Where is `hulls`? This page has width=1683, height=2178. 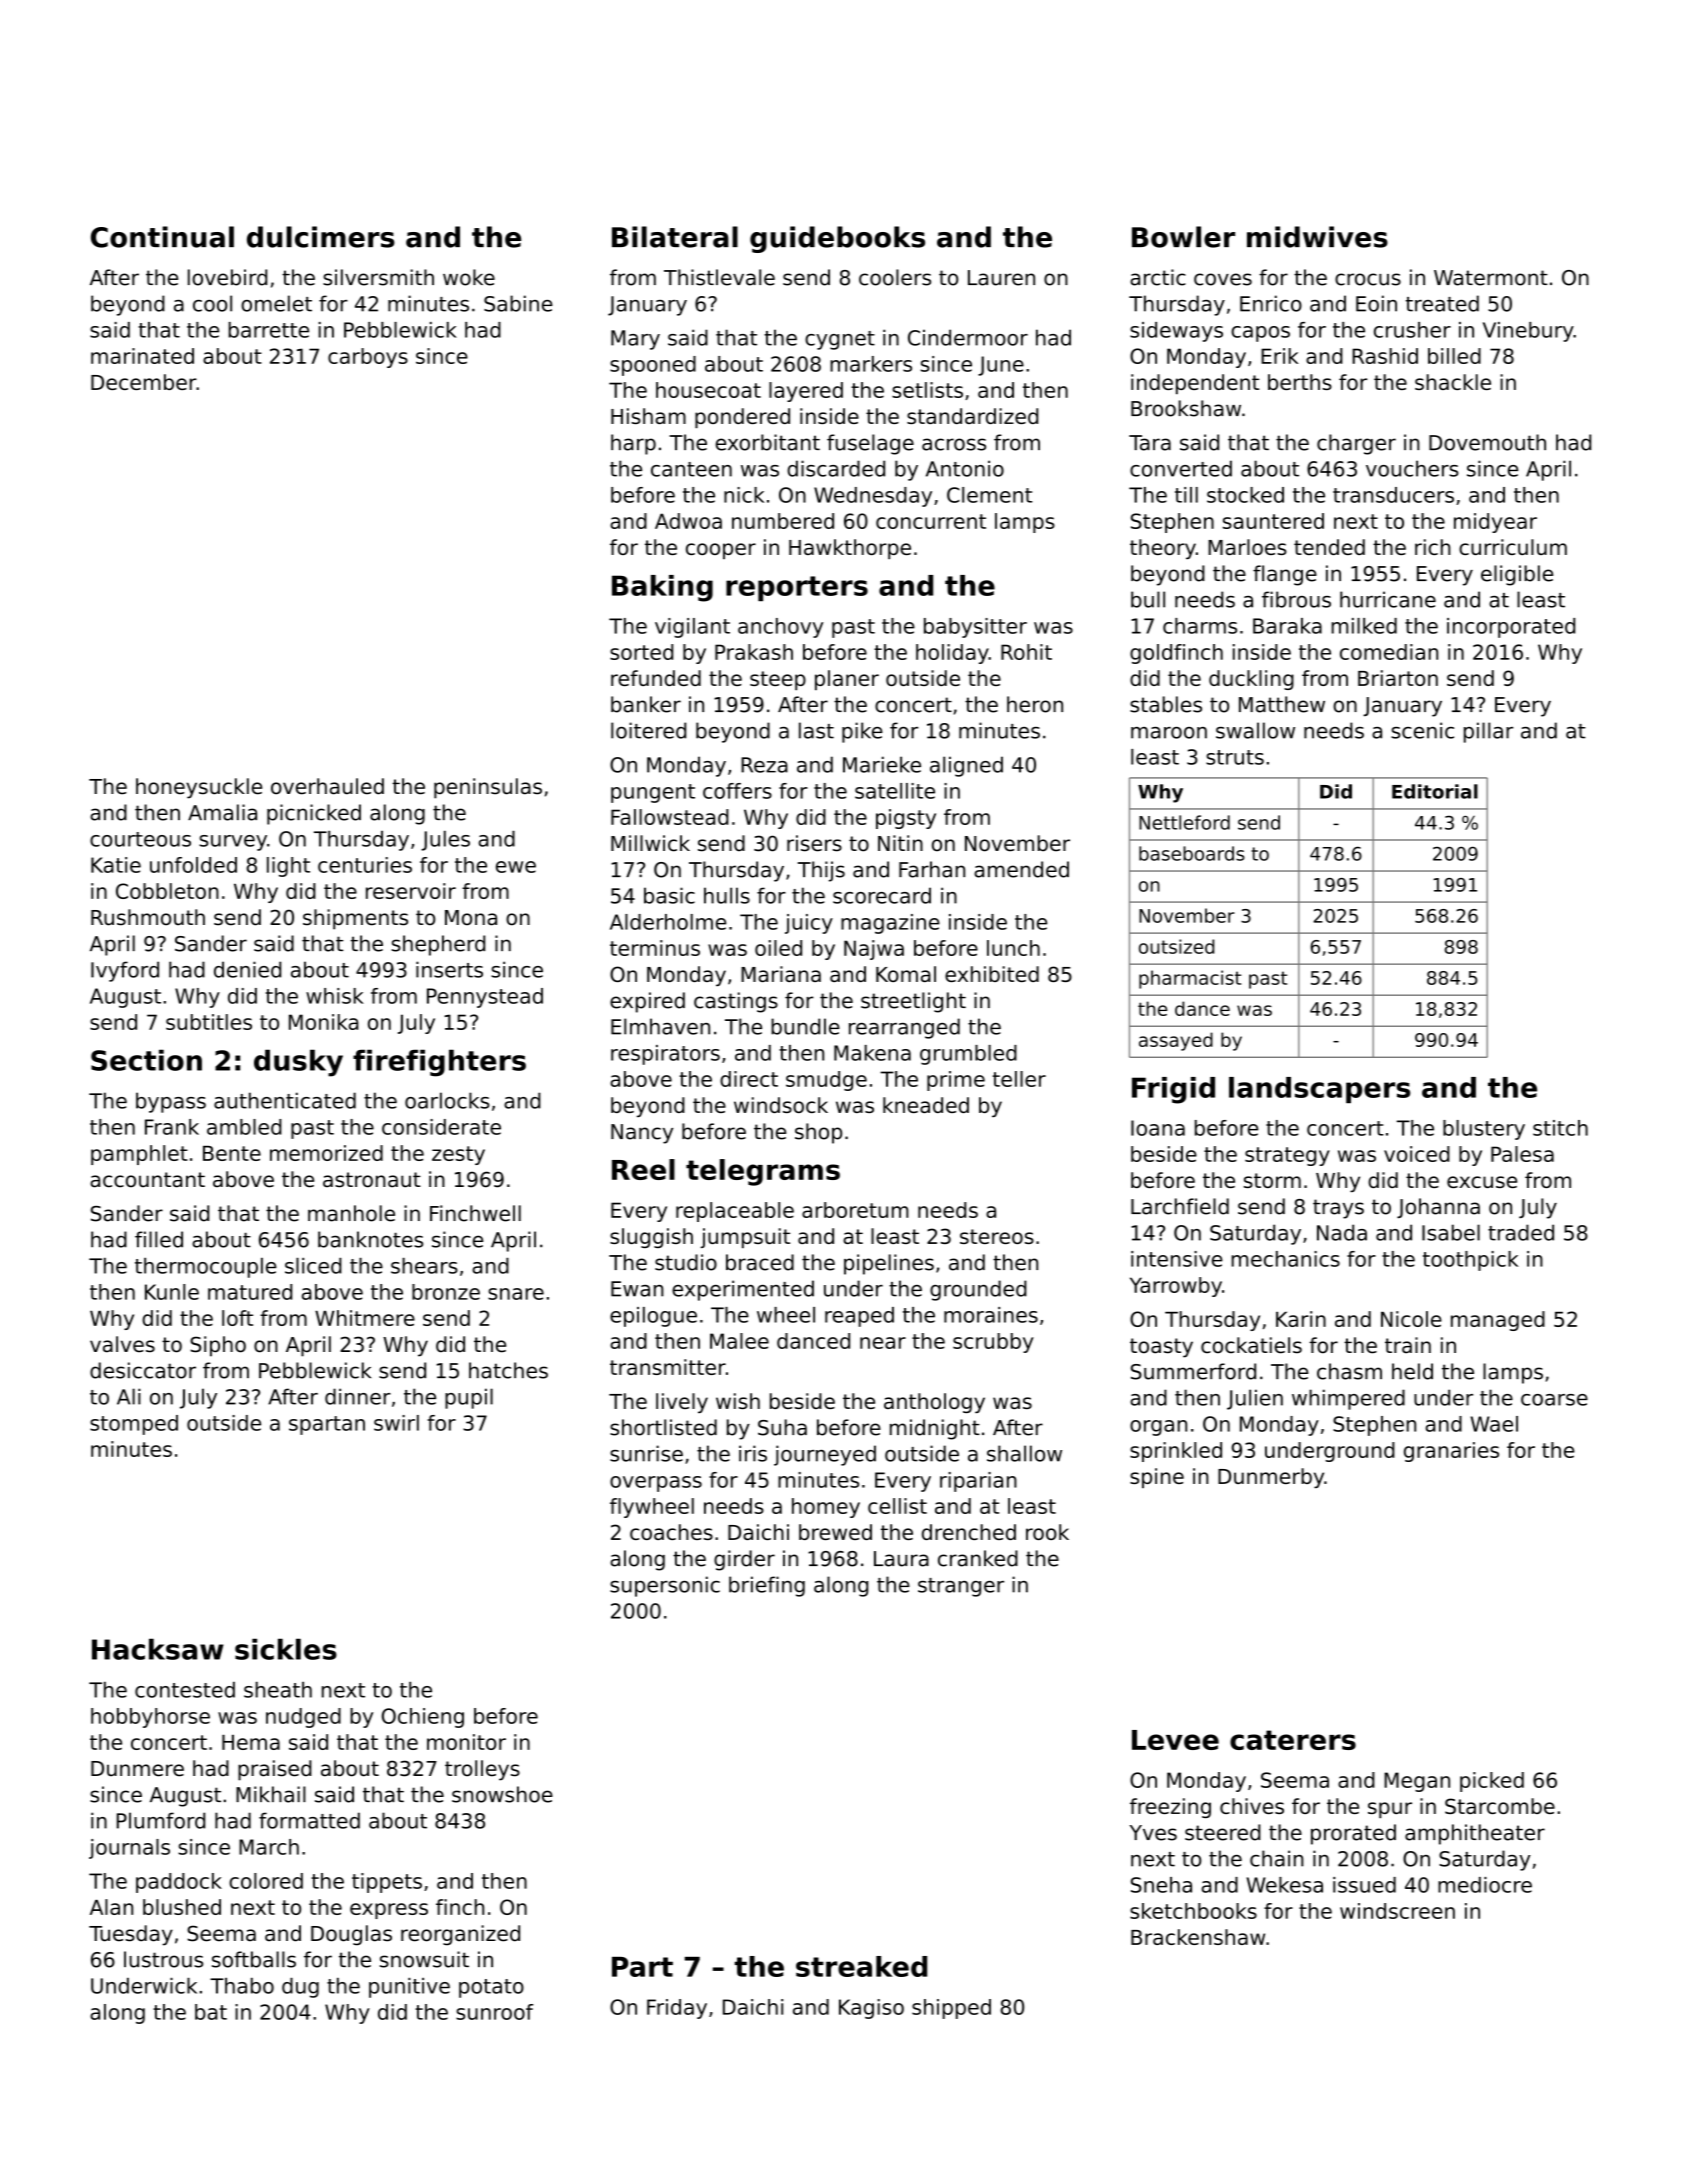 hulls is located at coordinates (727, 895).
